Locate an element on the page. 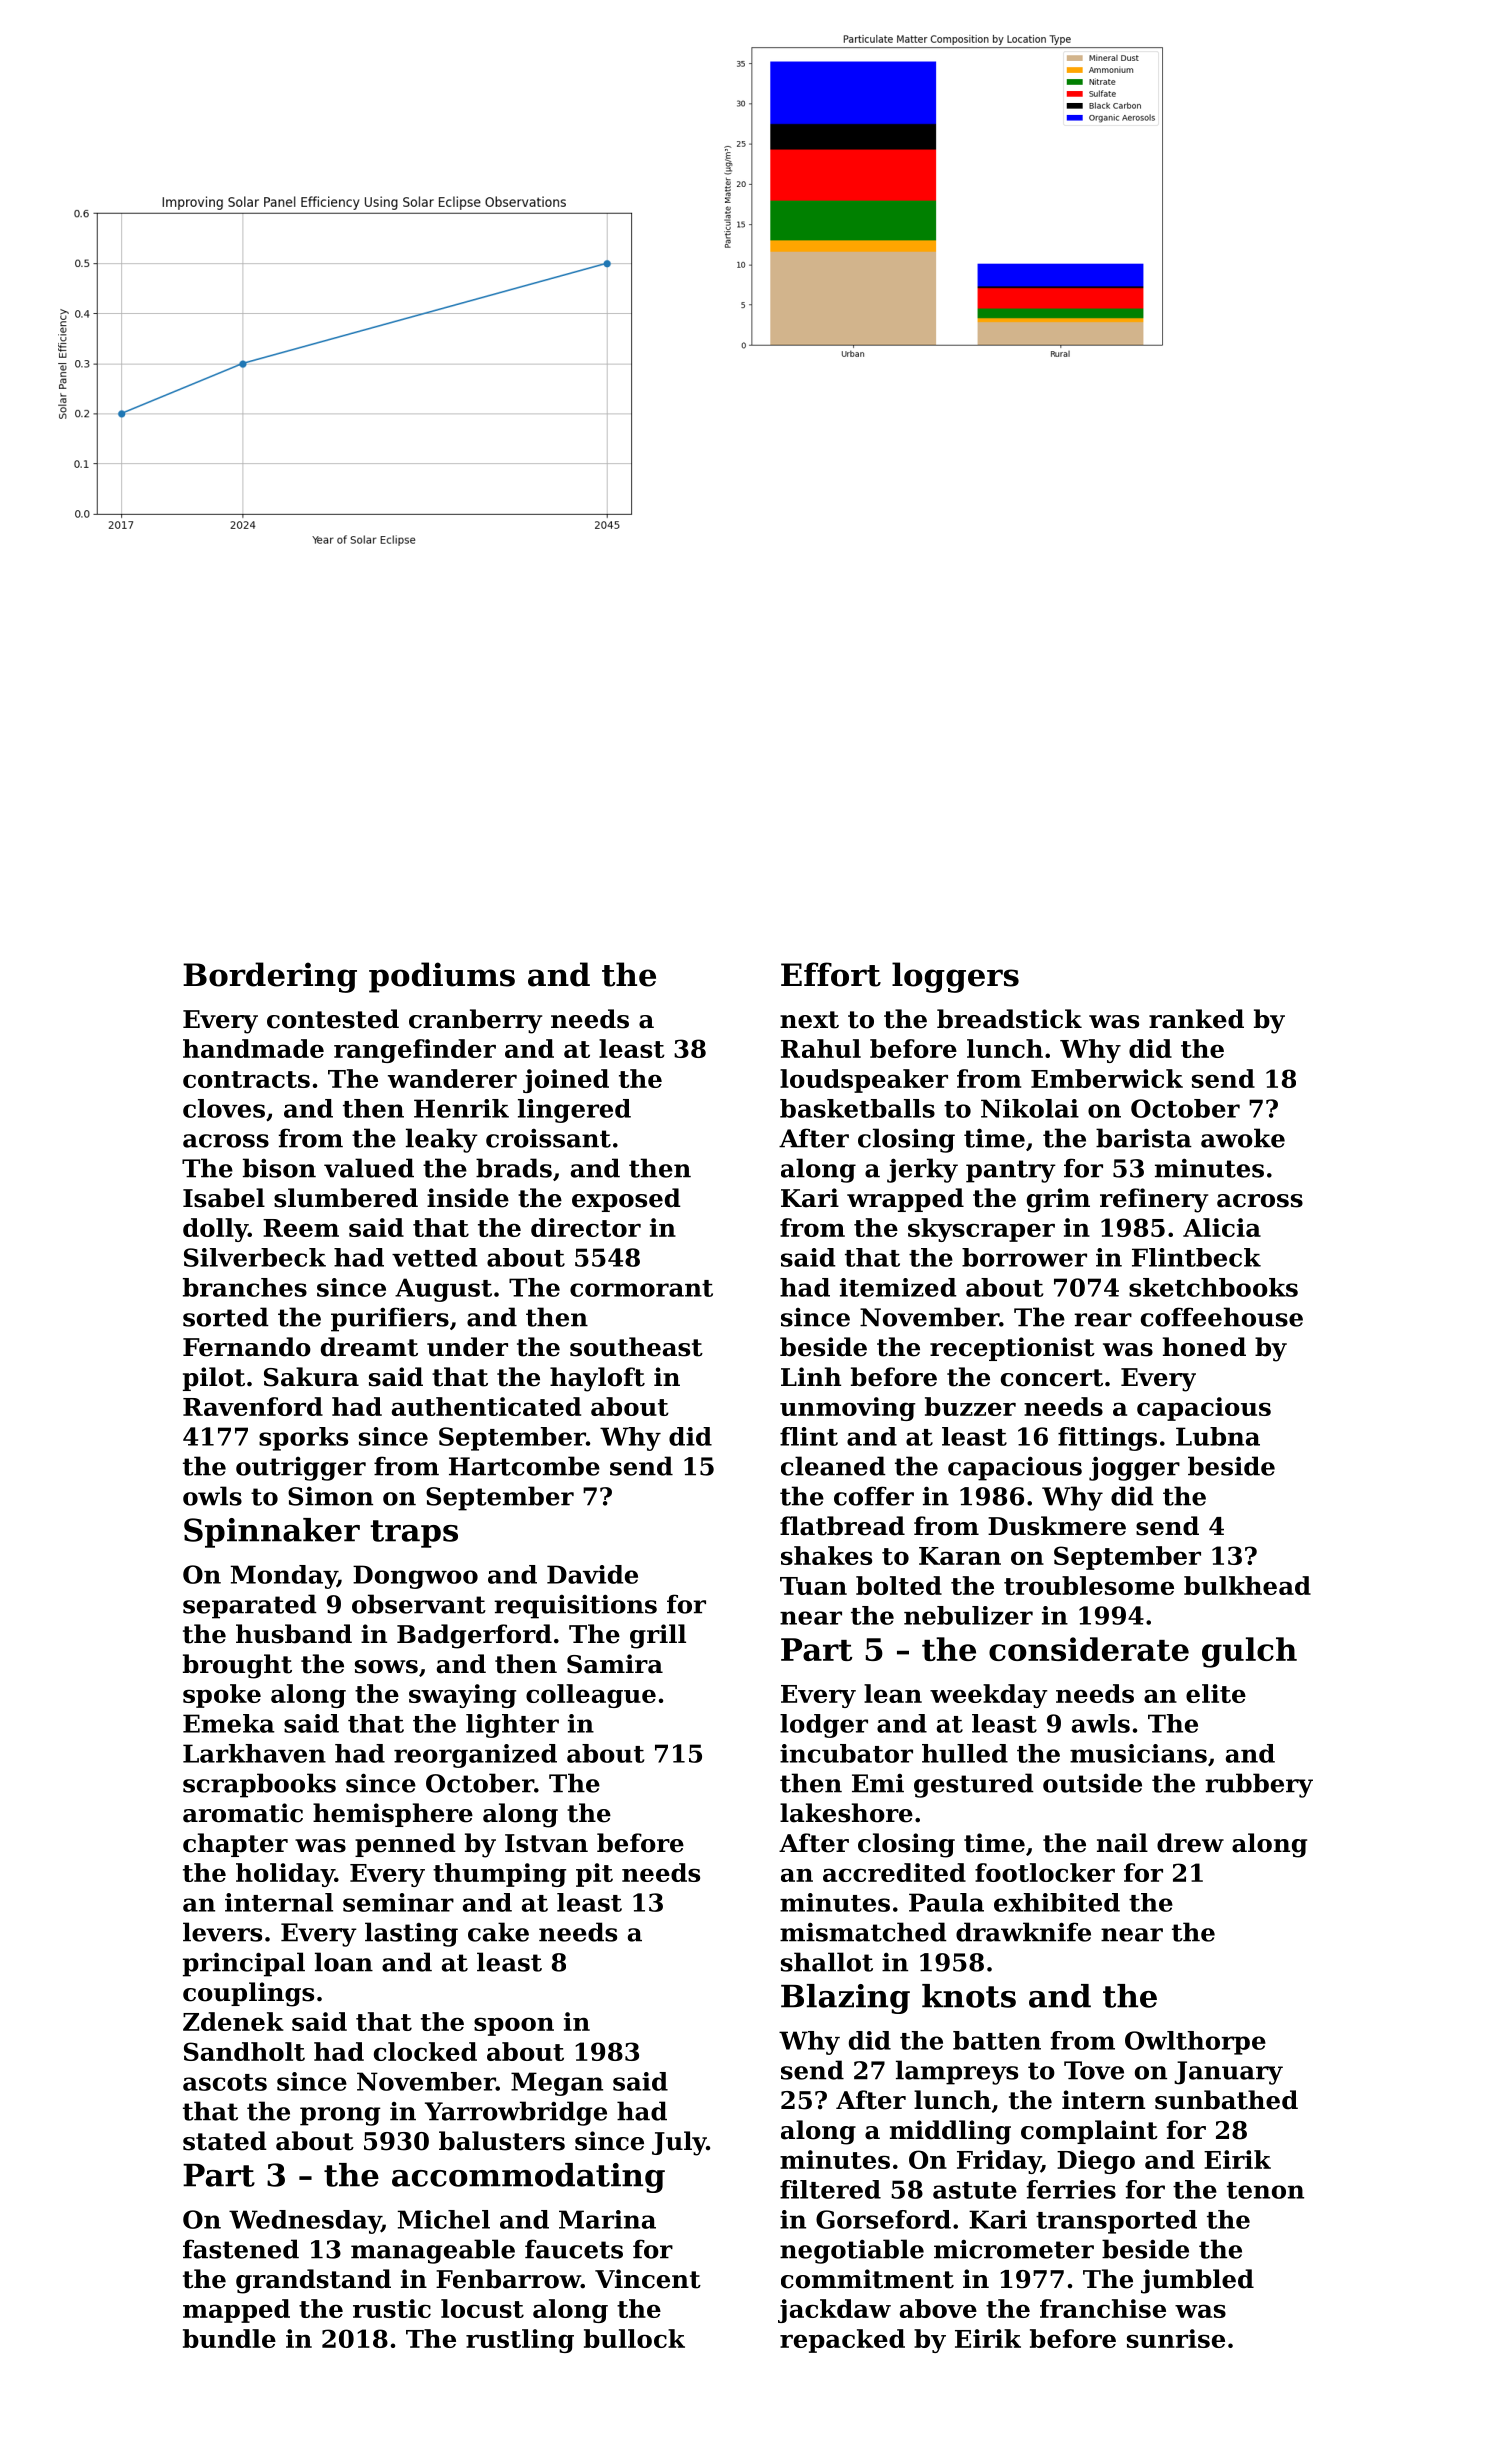 The image size is (1496, 2464). repacked is located at coordinates (842, 2341).
